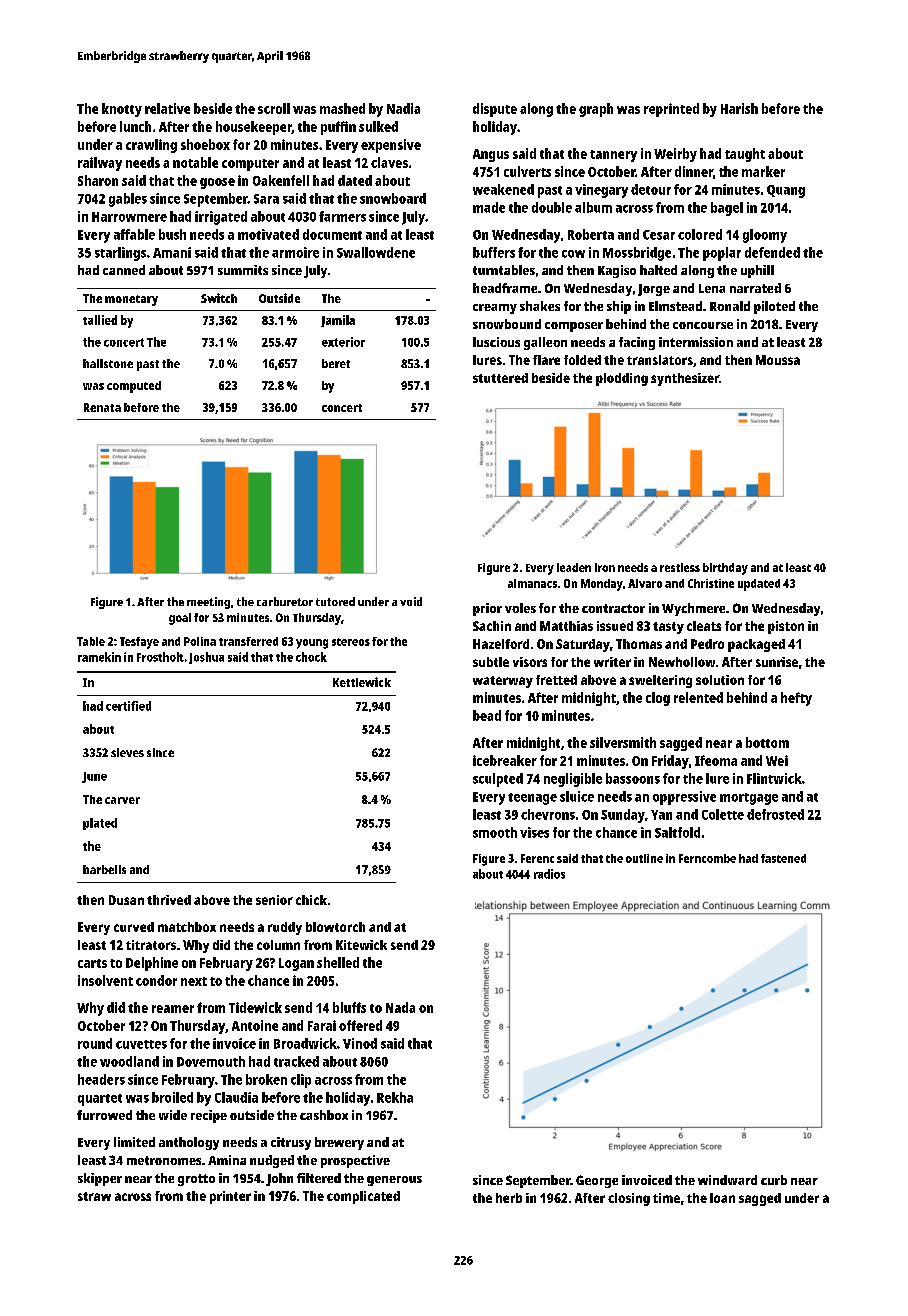 Image resolution: width=908 pixels, height=1316 pixels. What do you see at coordinates (102, 407) in the screenshot?
I see `Renata` at bounding box center [102, 407].
